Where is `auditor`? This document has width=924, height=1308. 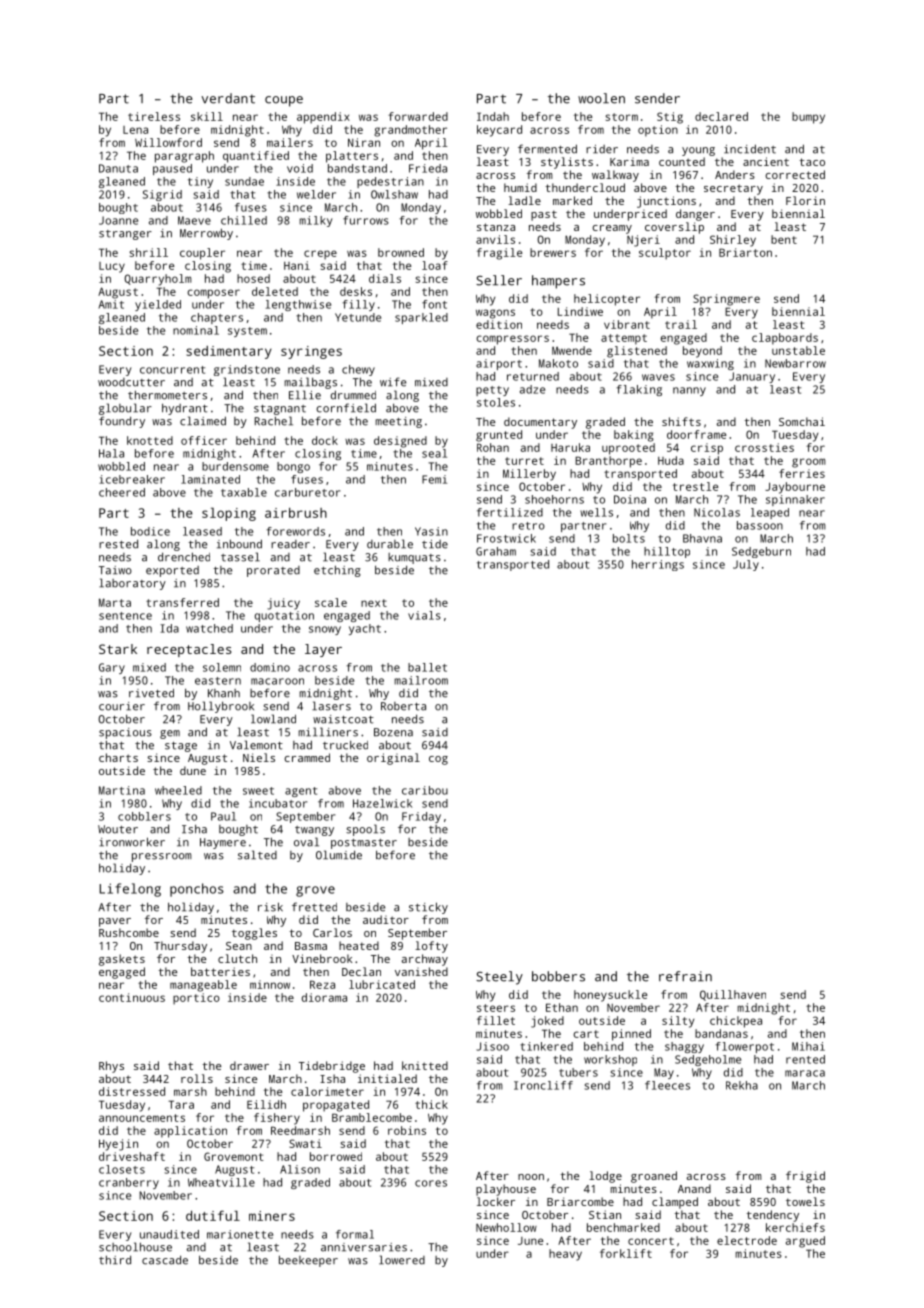 auditor is located at coordinates (386, 919).
